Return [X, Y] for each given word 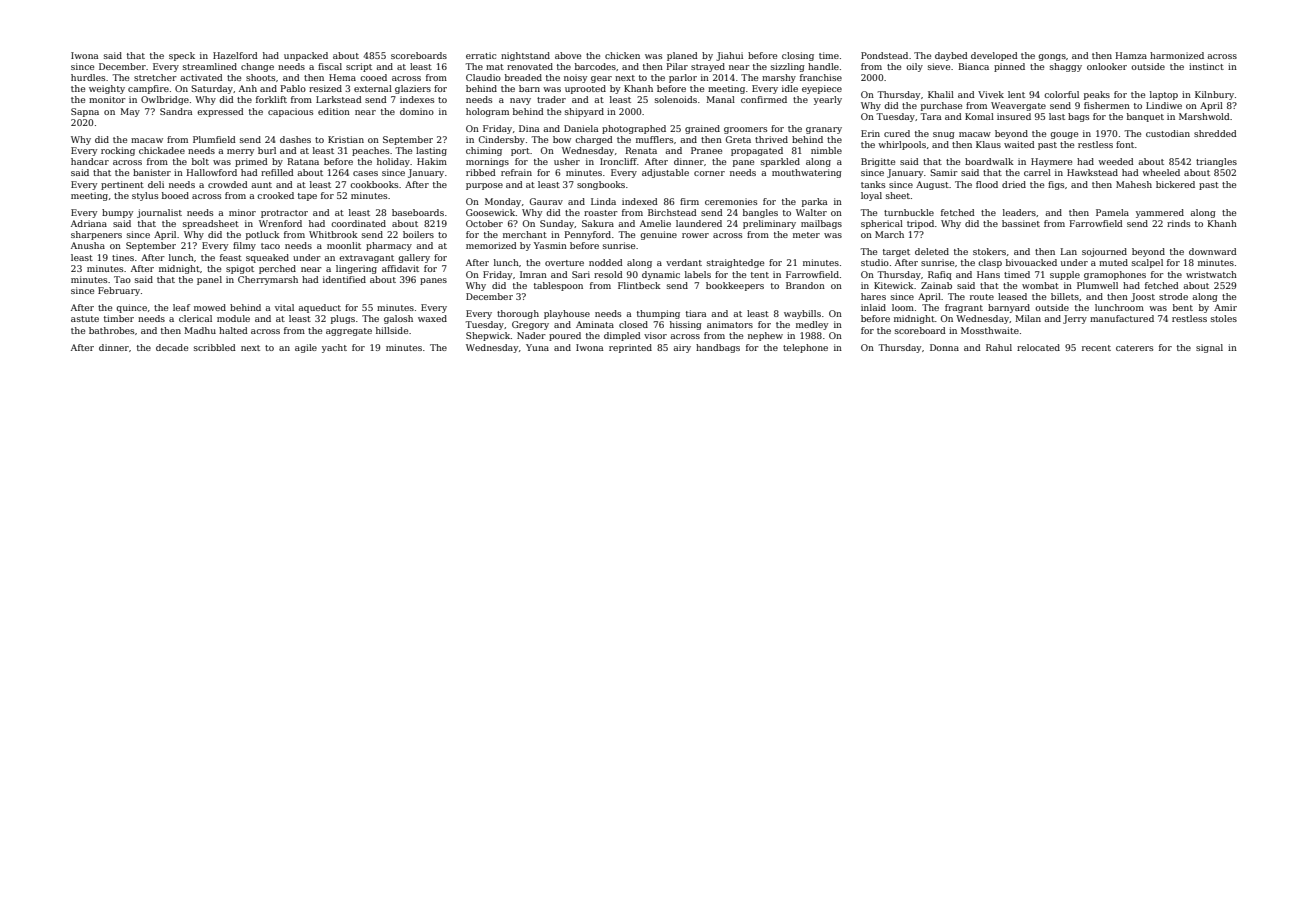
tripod [920, 224]
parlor [683, 78]
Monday [503, 202]
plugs [343, 319]
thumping [658, 314]
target [896, 253]
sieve [939, 66]
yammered [1160, 213]
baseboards [418, 212]
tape [307, 197]
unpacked [306, 56]
